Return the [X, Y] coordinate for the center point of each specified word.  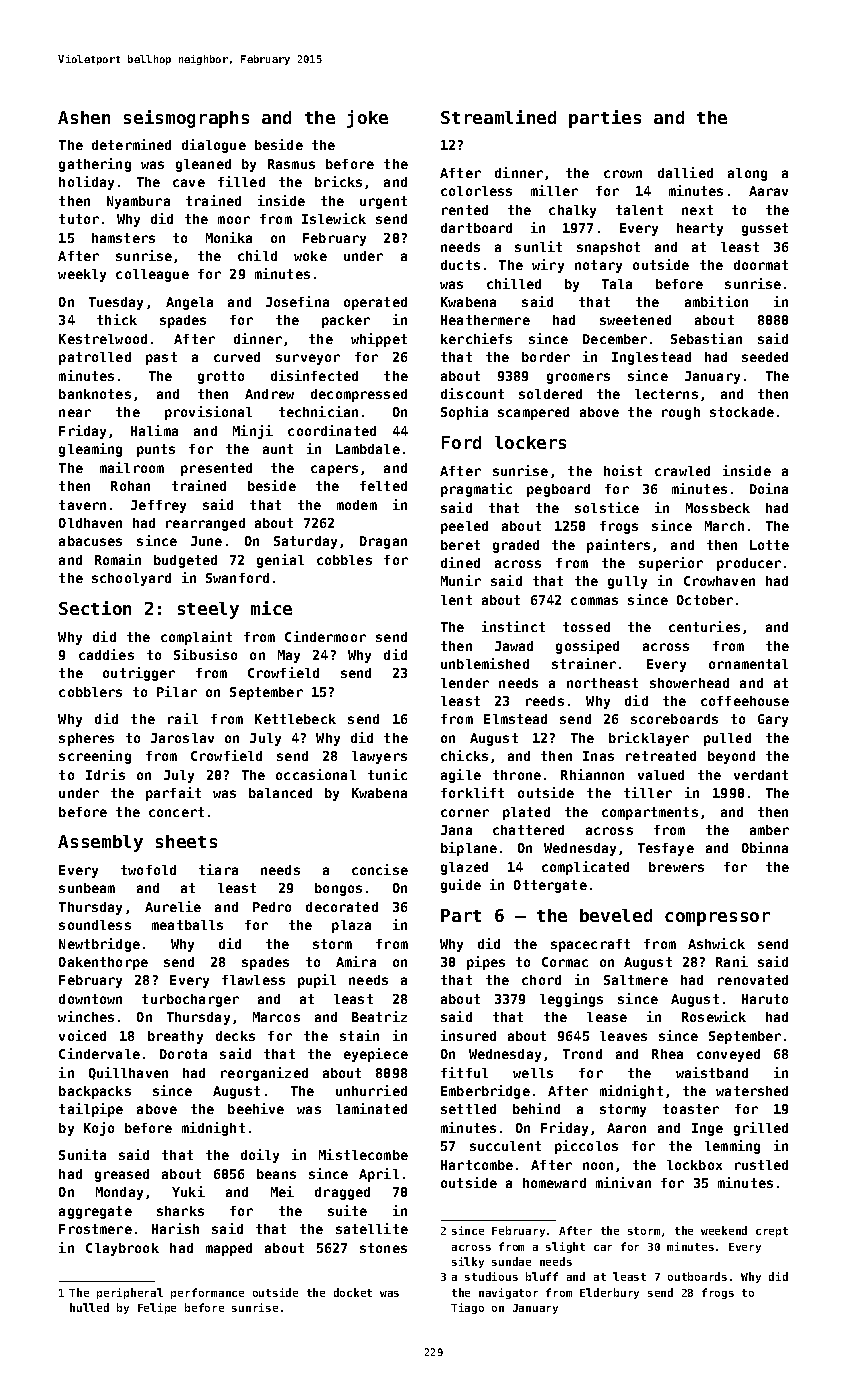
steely [208, 610]
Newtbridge [99, 945]
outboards [697, 1276]
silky [468, 1262]
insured [468, 1035]
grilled [761, 1129]
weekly [82, 275]
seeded [765, 357]
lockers [530, 442]
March [724, 526]
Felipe [157, 1308]
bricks [338, 181]
